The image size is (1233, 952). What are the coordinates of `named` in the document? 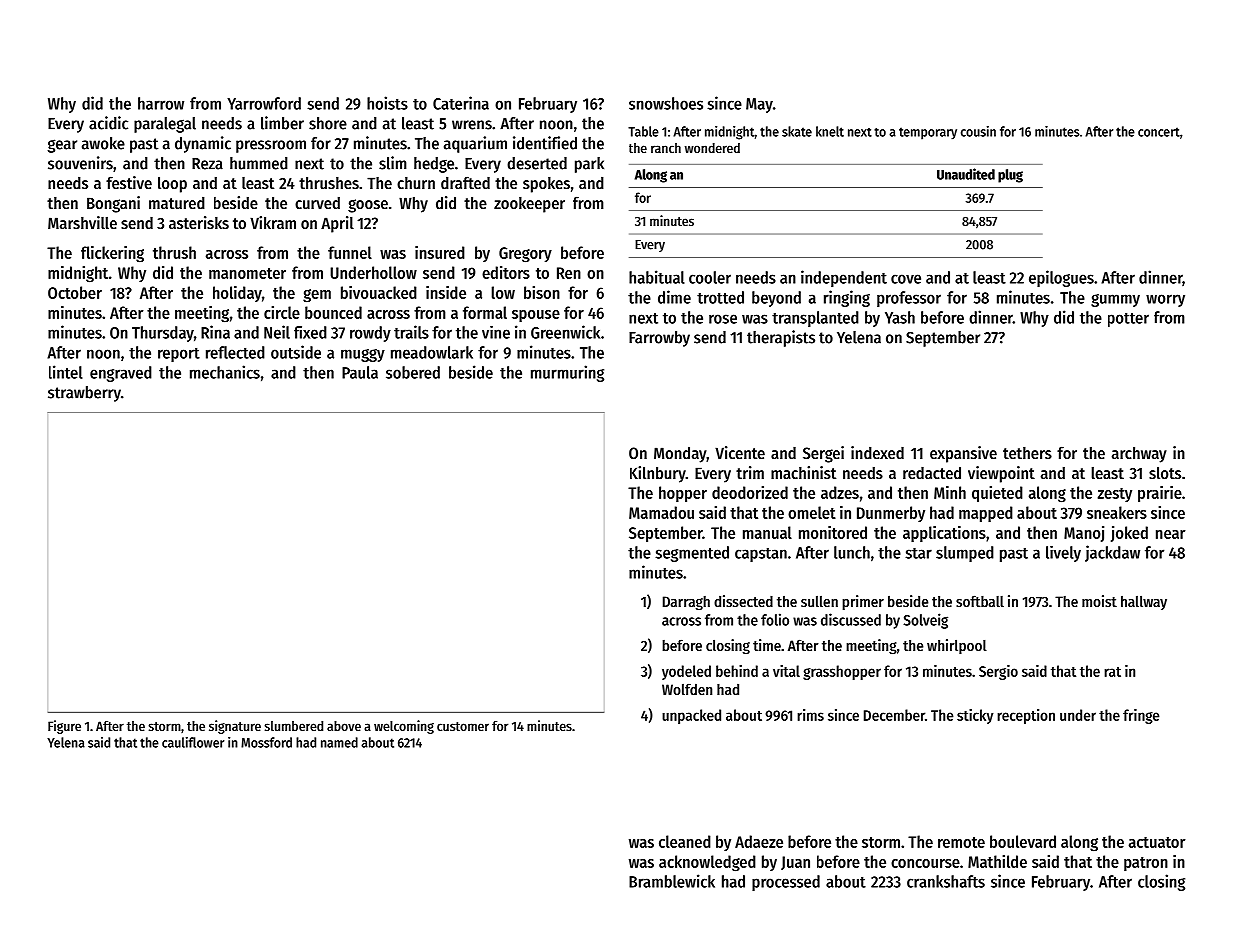 It's located at (339, 742).
